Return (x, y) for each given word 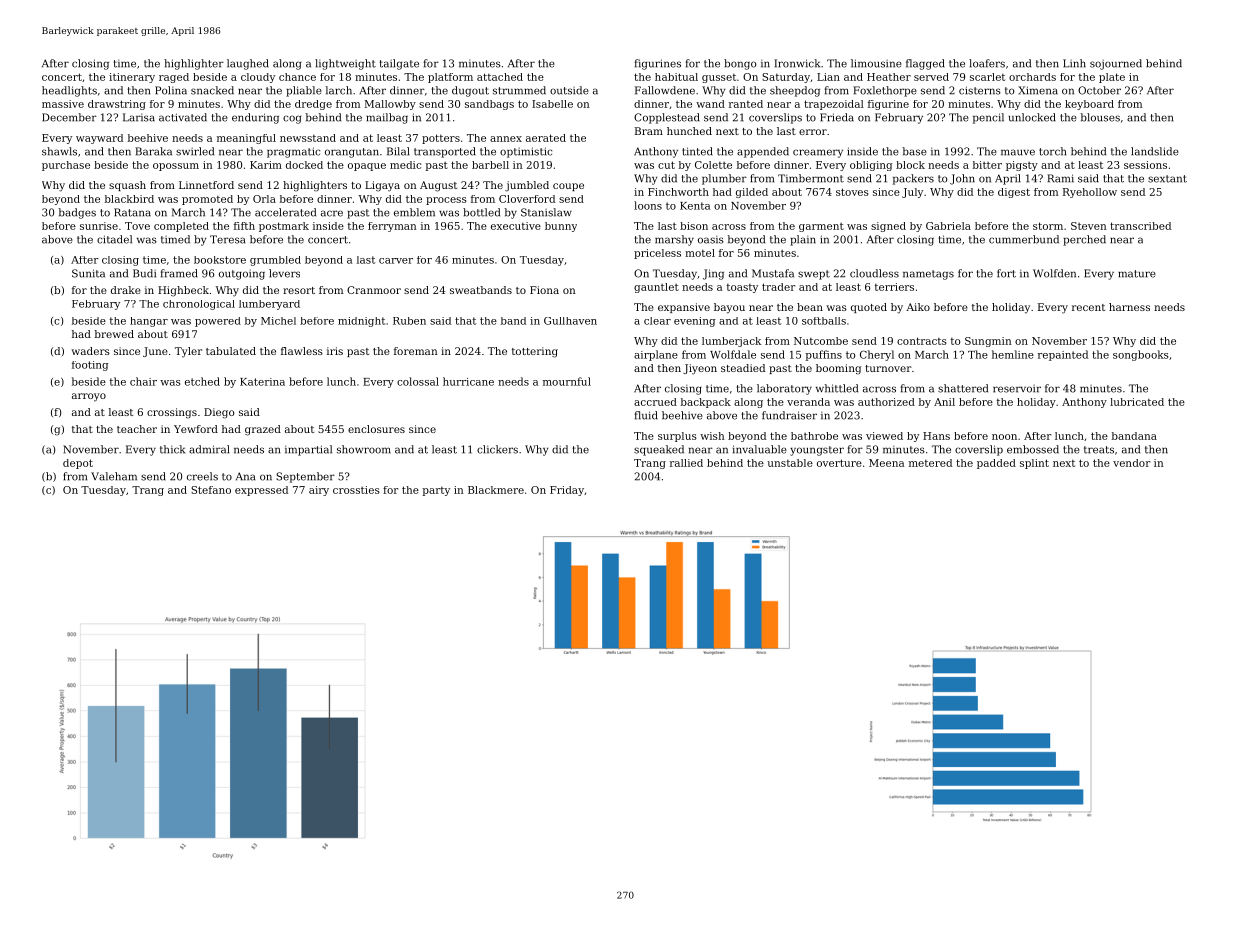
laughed (248, 64)
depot (78, 464)
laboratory (784, 389)
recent (1088, 307)
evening (694, 322)
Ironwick (797, 63)
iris (335, 351)
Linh (1074, 63)
